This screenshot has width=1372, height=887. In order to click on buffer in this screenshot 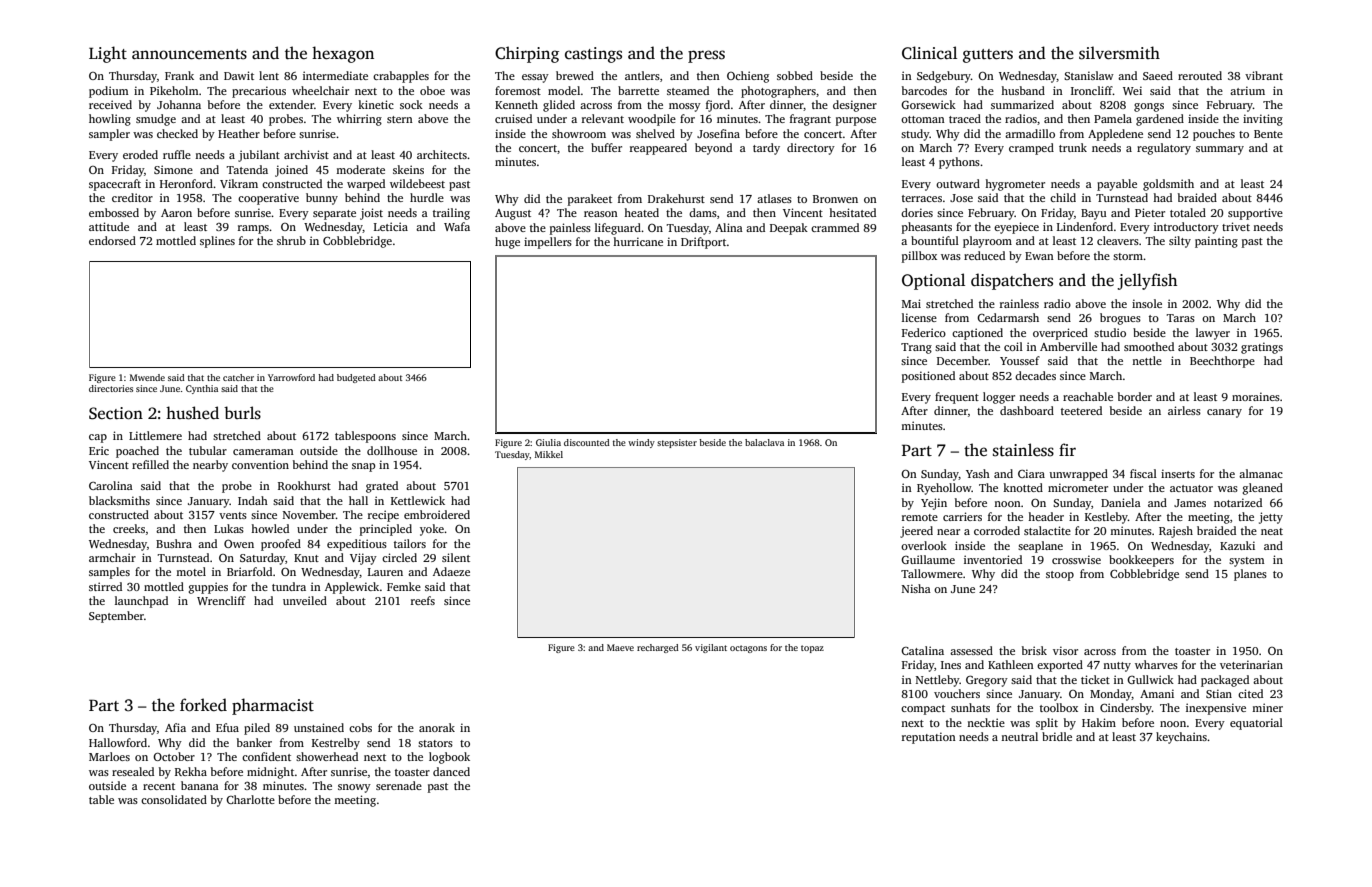, I will do `click(606, 147)`.
